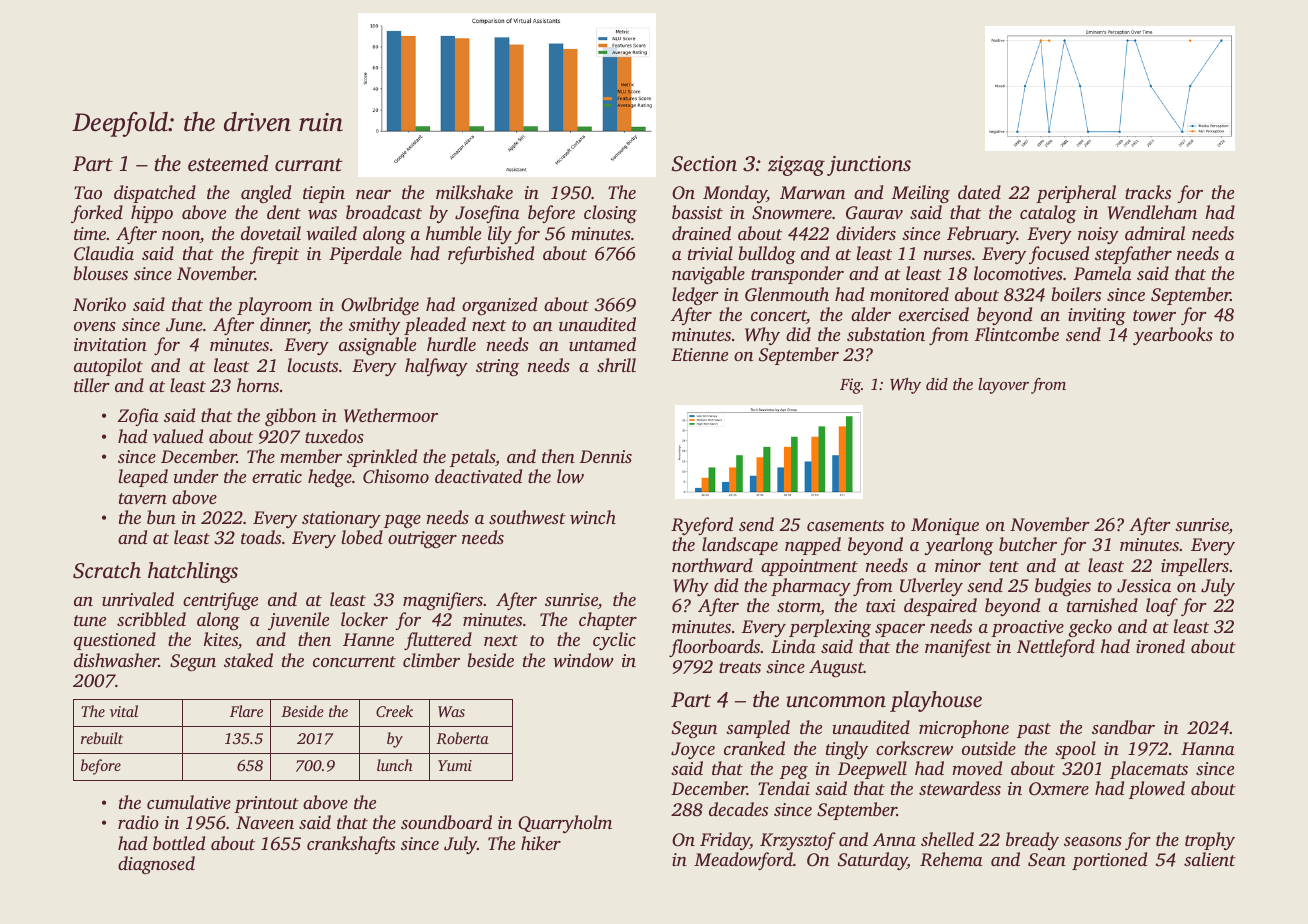 This screenshot has width=1308, height=924. I want to click on treats, so click(740, 667).
